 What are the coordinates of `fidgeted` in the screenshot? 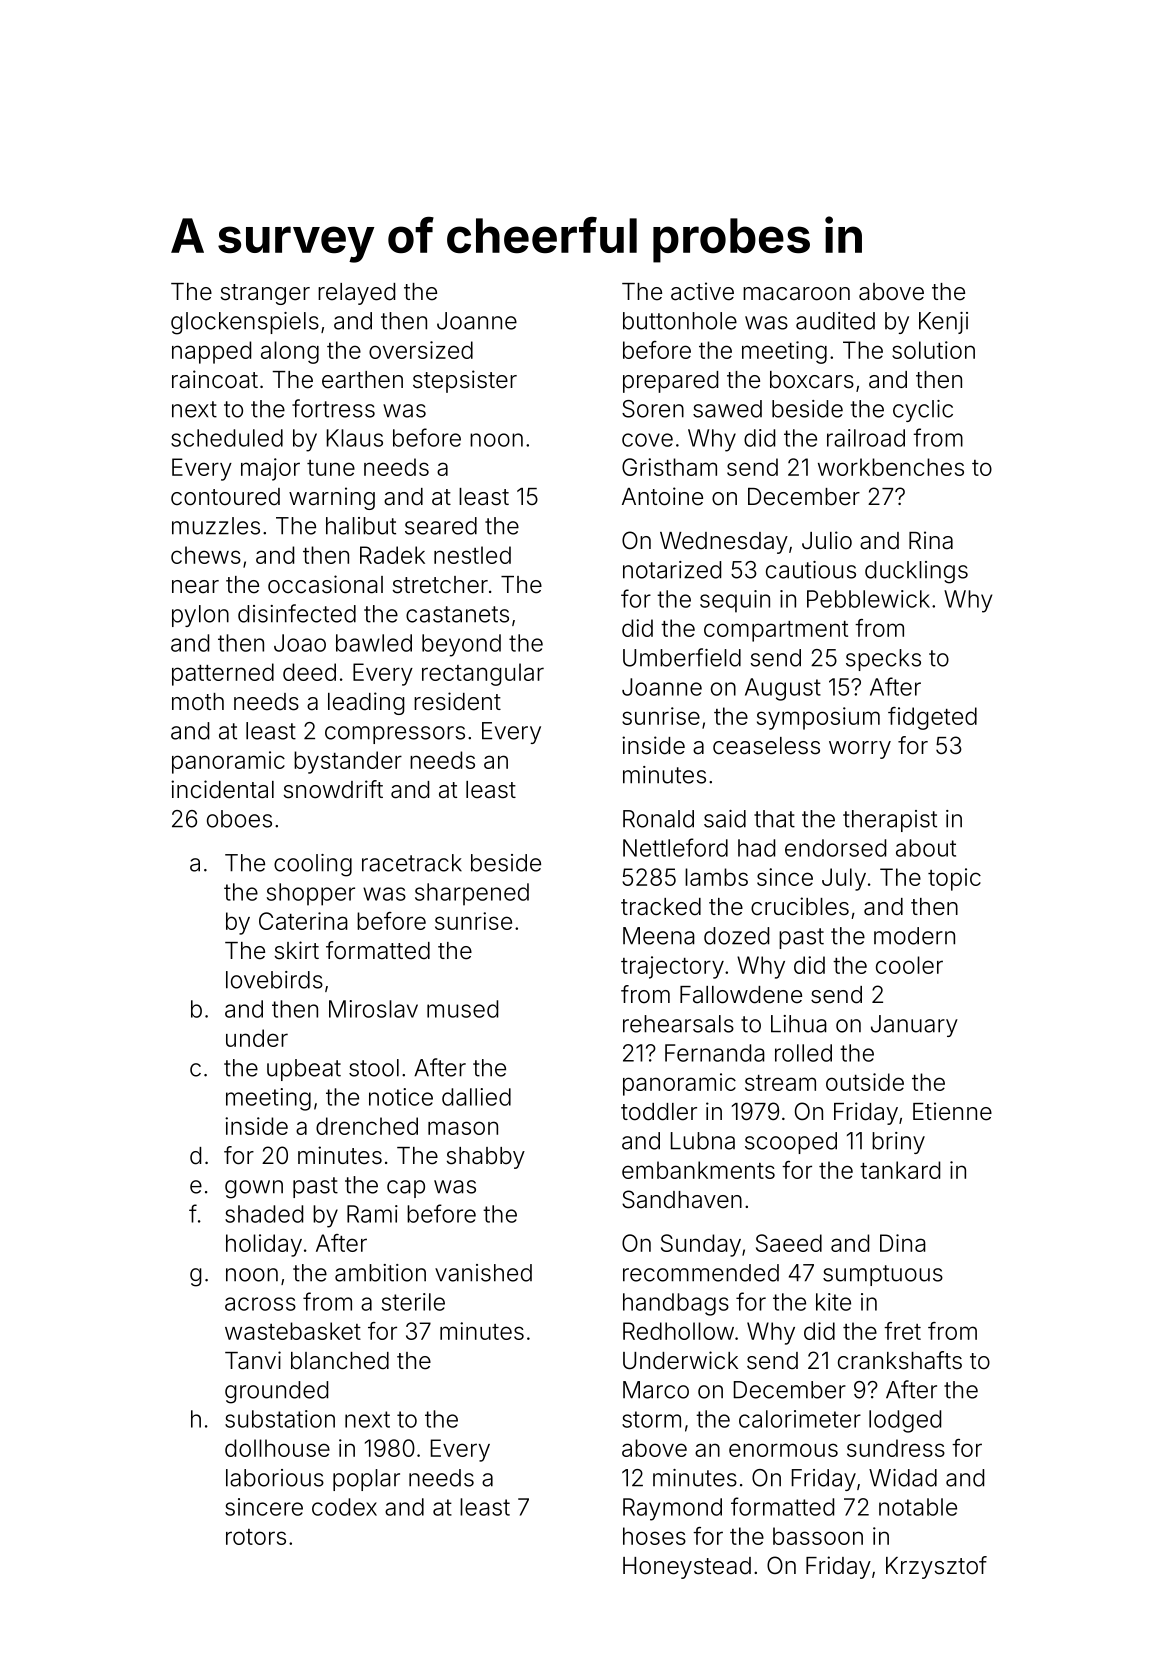 It's located at (932, 718).
